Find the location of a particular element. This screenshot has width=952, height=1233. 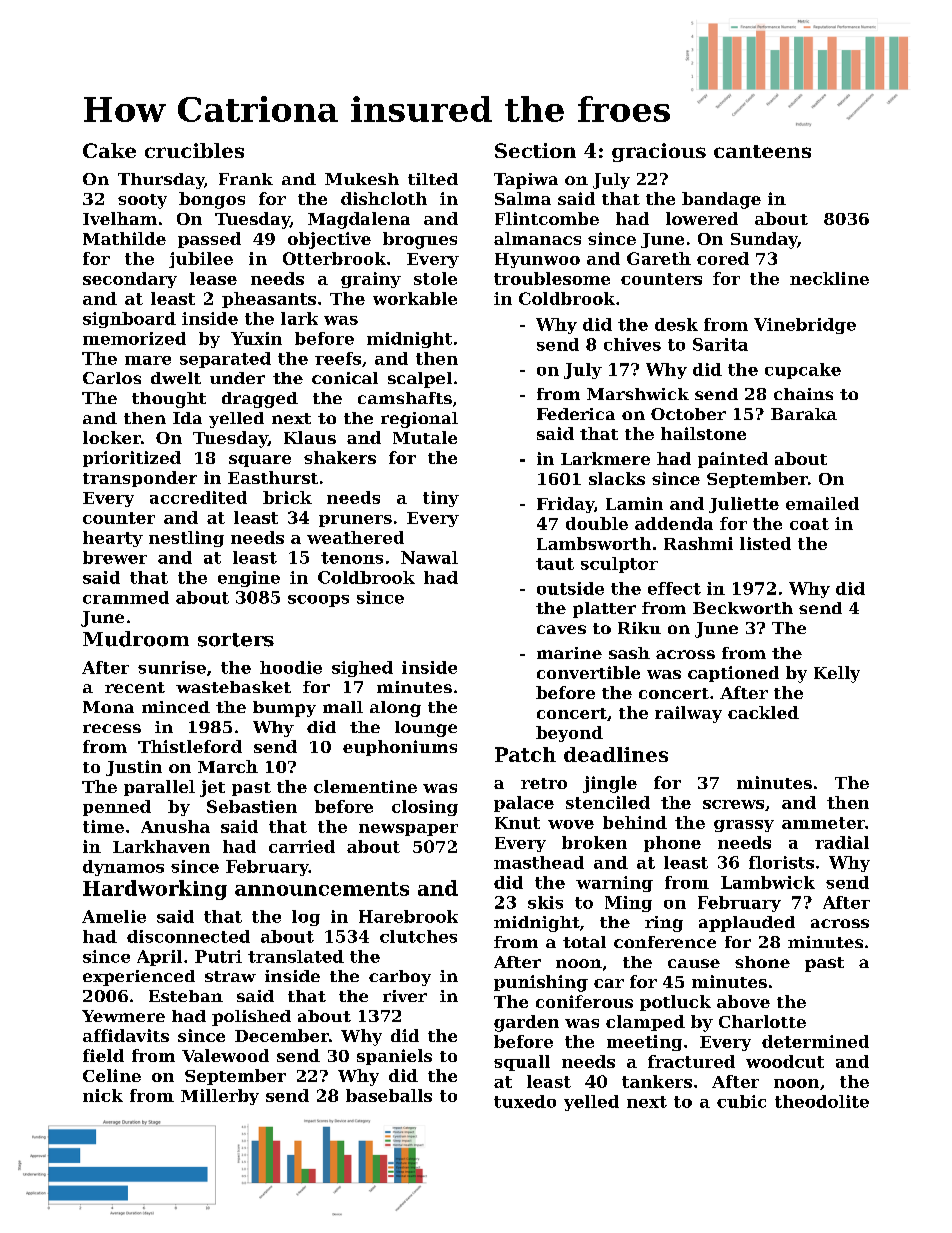

accredited is located at coordinates (198, 497).
